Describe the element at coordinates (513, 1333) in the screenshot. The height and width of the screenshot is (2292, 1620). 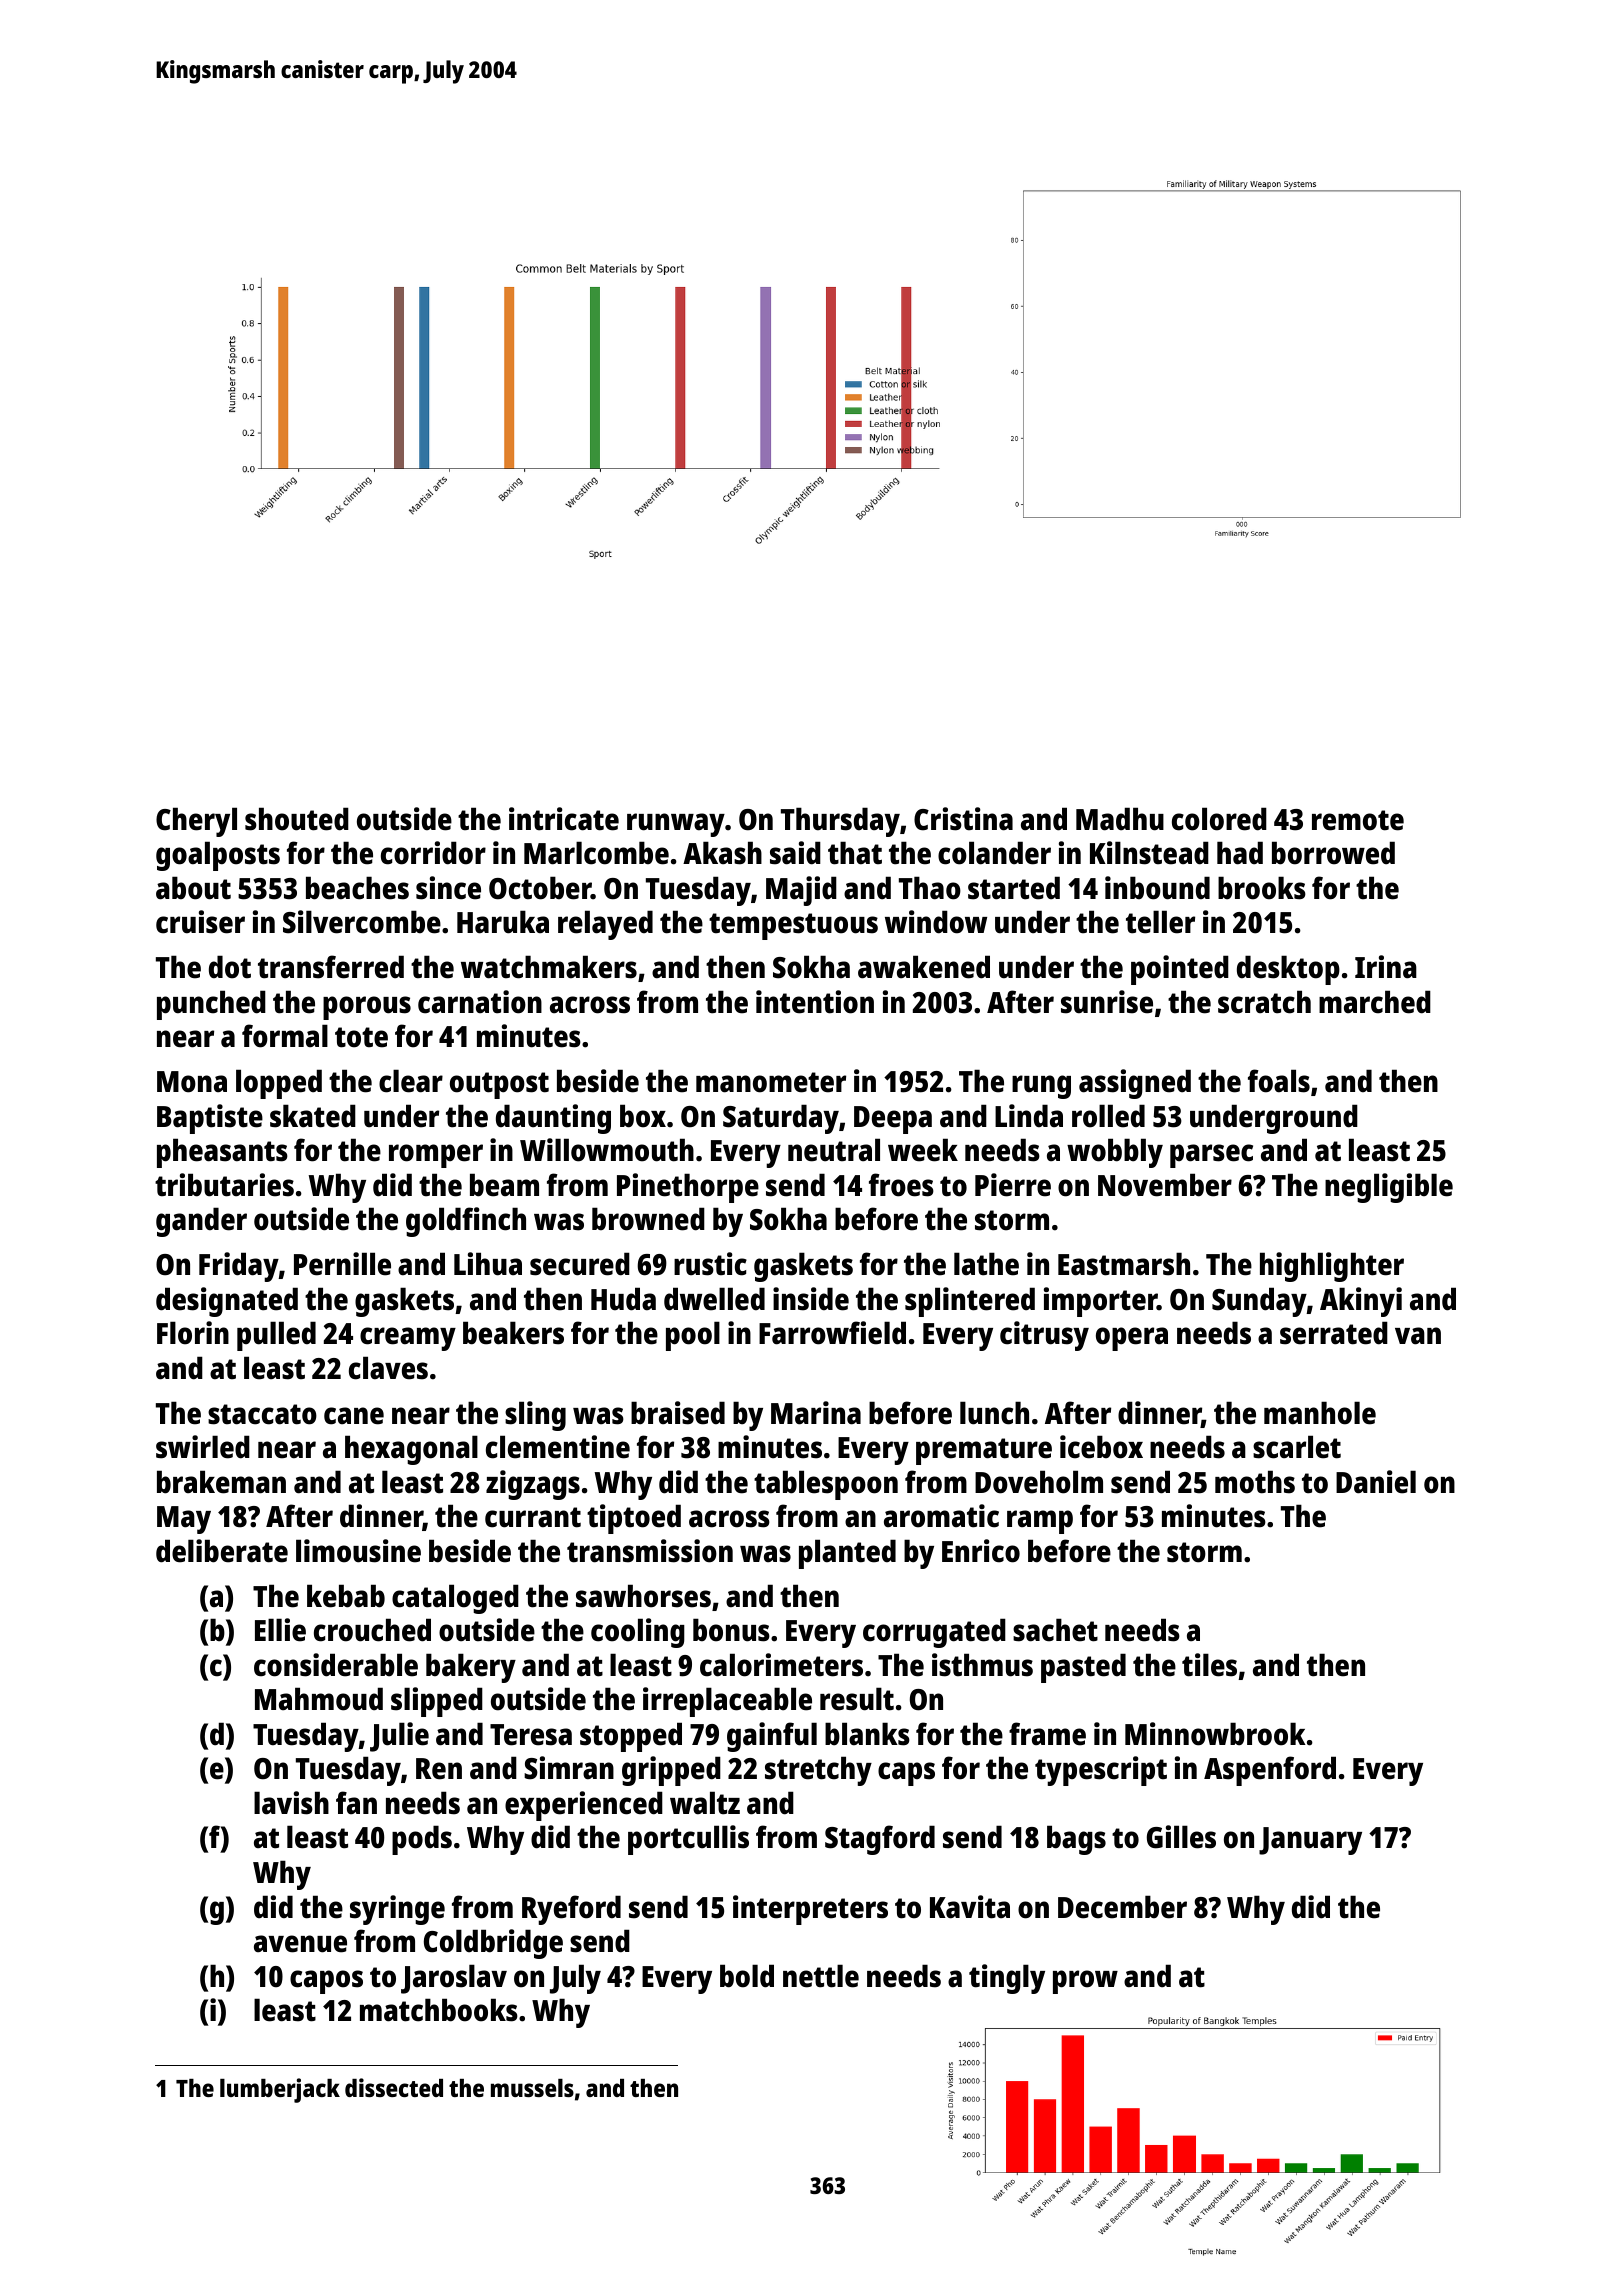
I see `beakers` at that location.
